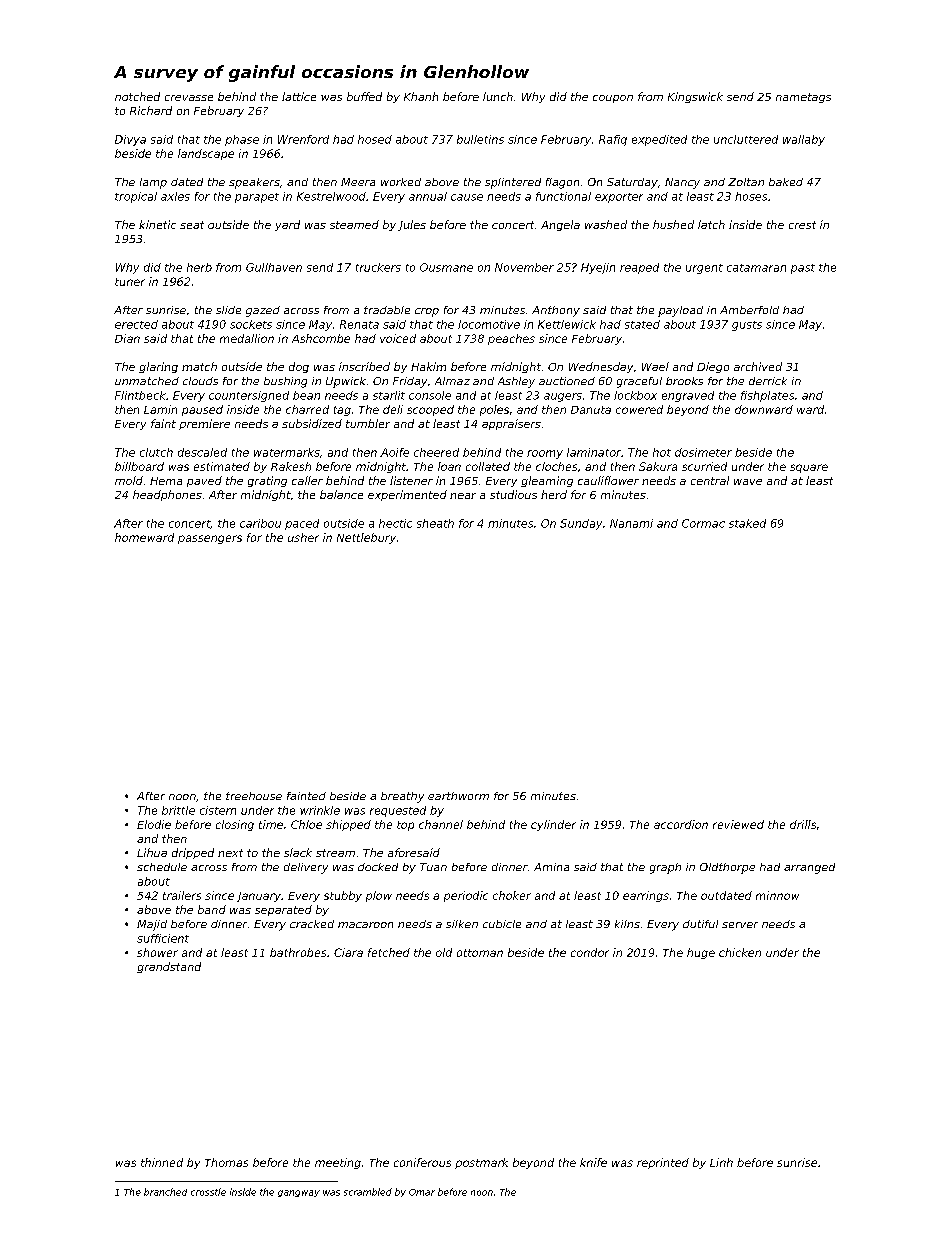  Describe the element at coordinates (777, 895) in the document. I see `minnow` at that location.
